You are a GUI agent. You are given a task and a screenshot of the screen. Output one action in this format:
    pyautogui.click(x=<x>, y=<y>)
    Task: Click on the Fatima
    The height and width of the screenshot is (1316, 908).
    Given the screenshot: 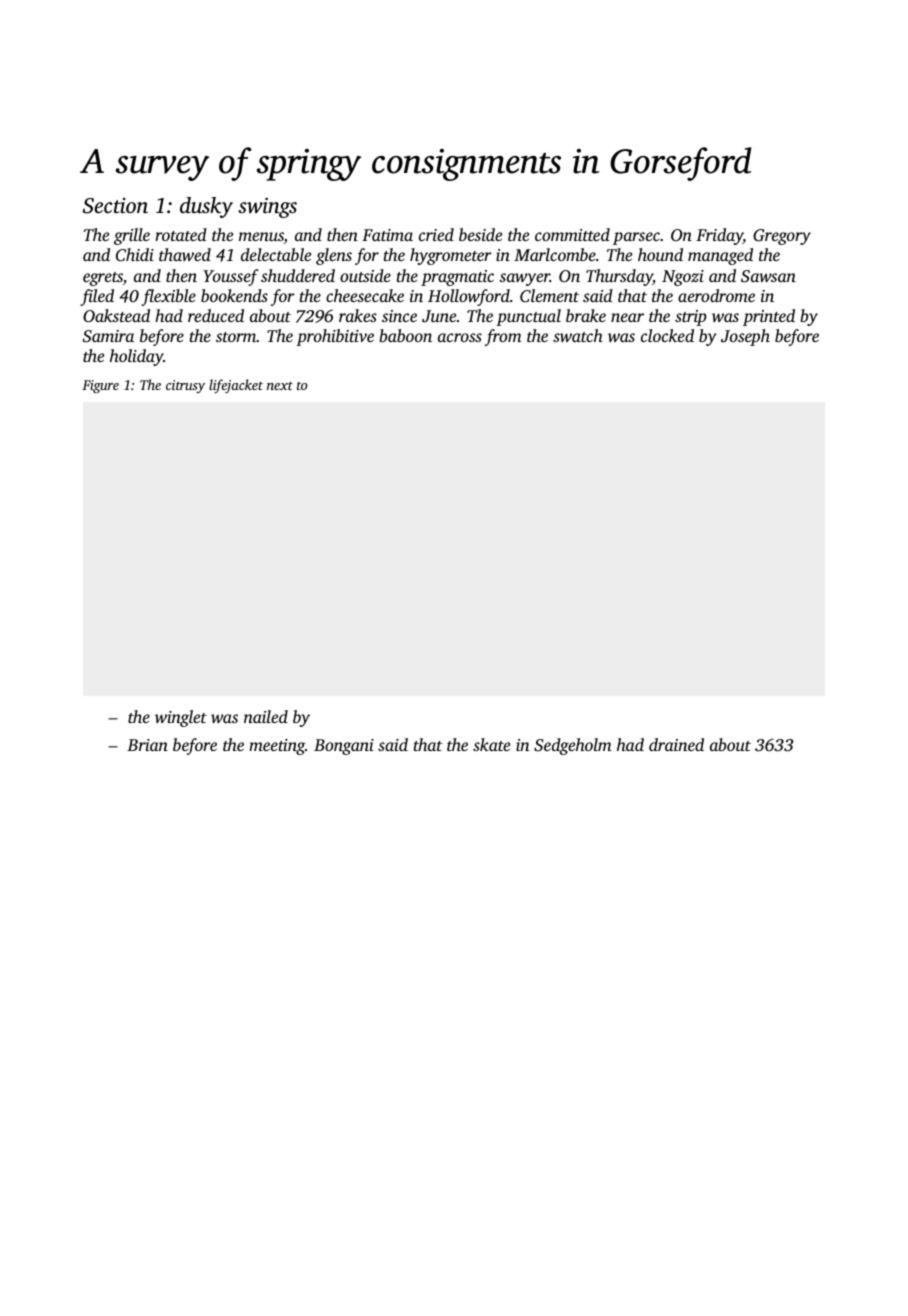 What is the action you would take?
    pyautogui.click(x=387, y=235)
